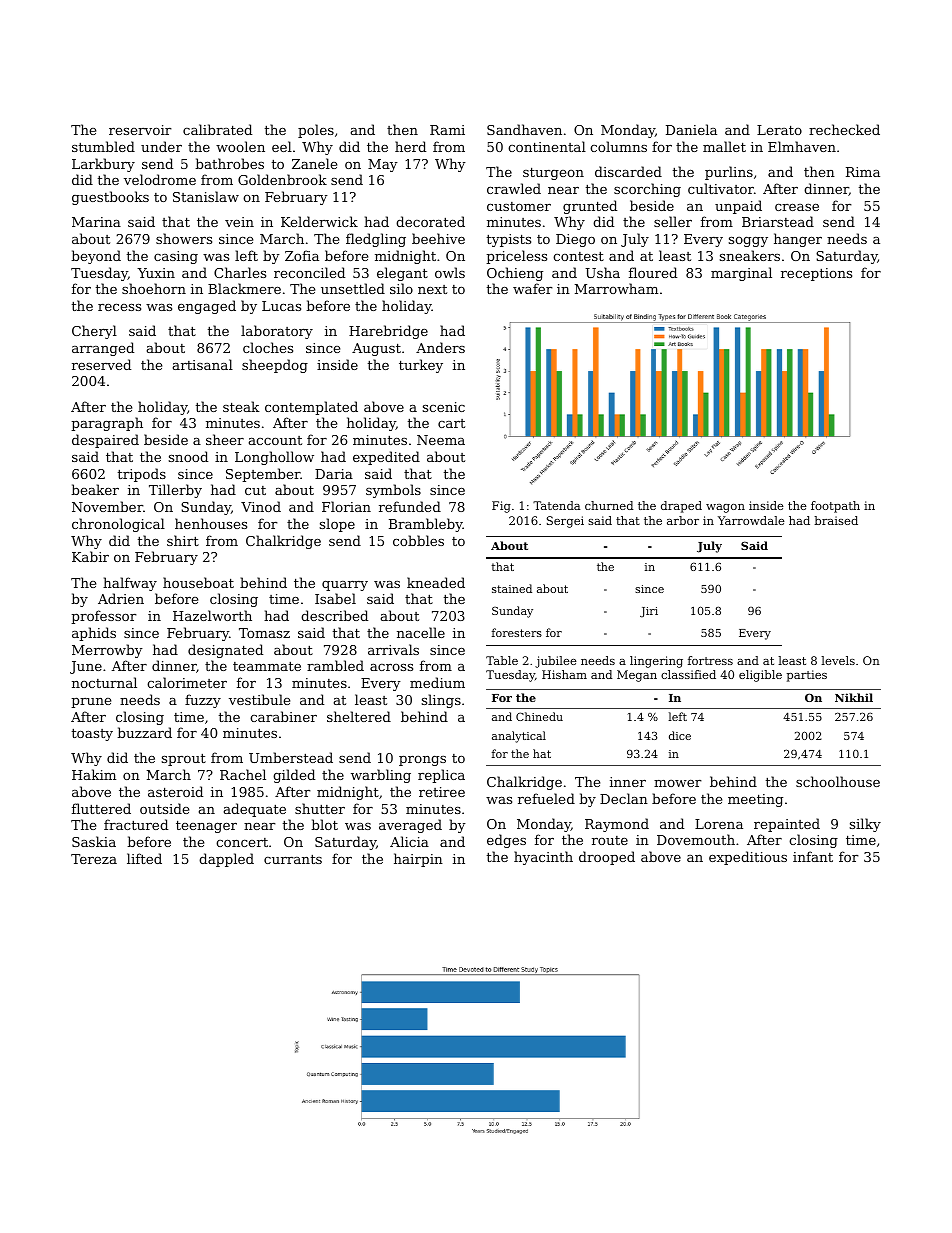 This page has height=1233, width=952. I want to click on Declan, so click(624, 798).
